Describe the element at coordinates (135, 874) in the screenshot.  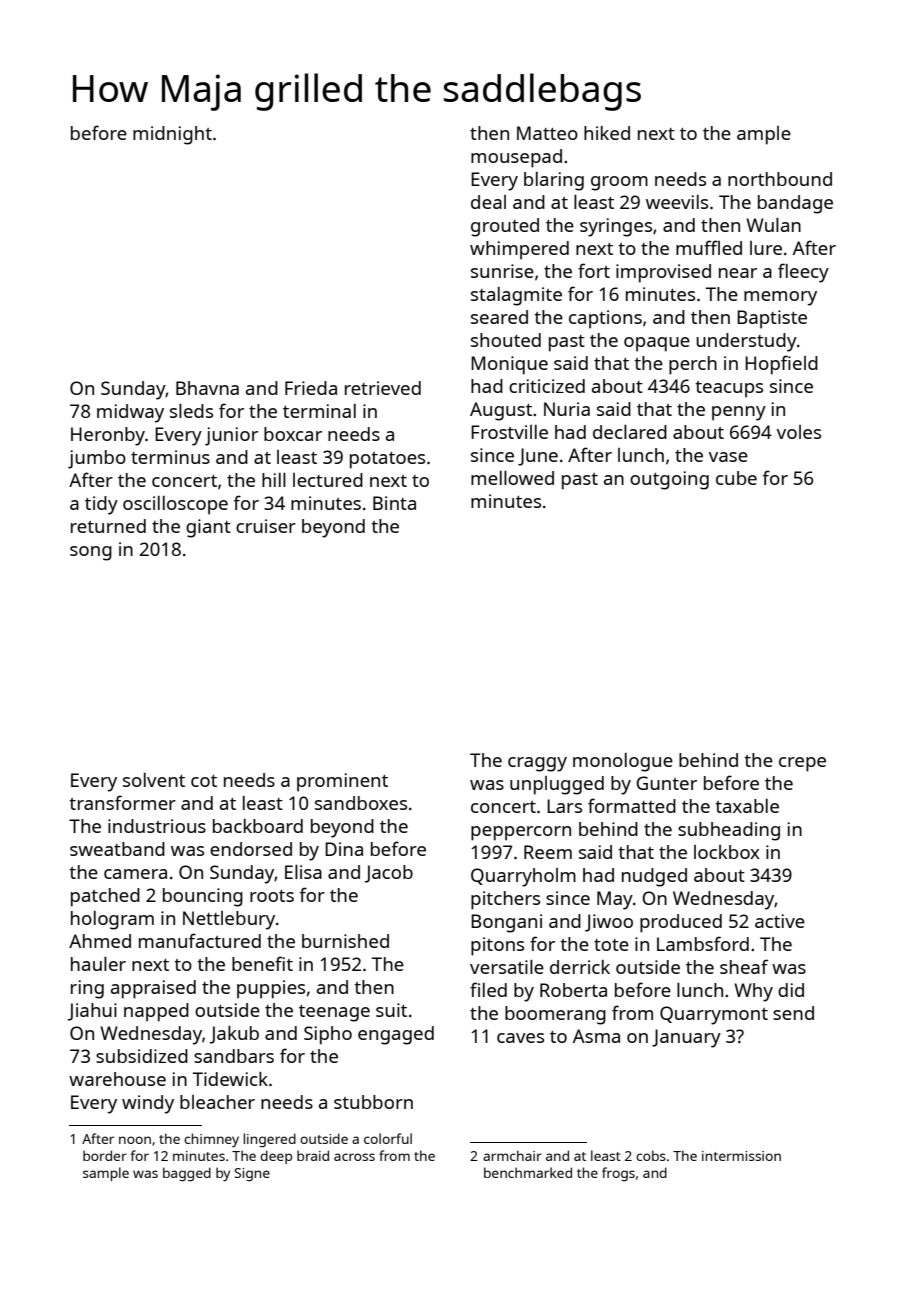
I see `camera` at that location.
